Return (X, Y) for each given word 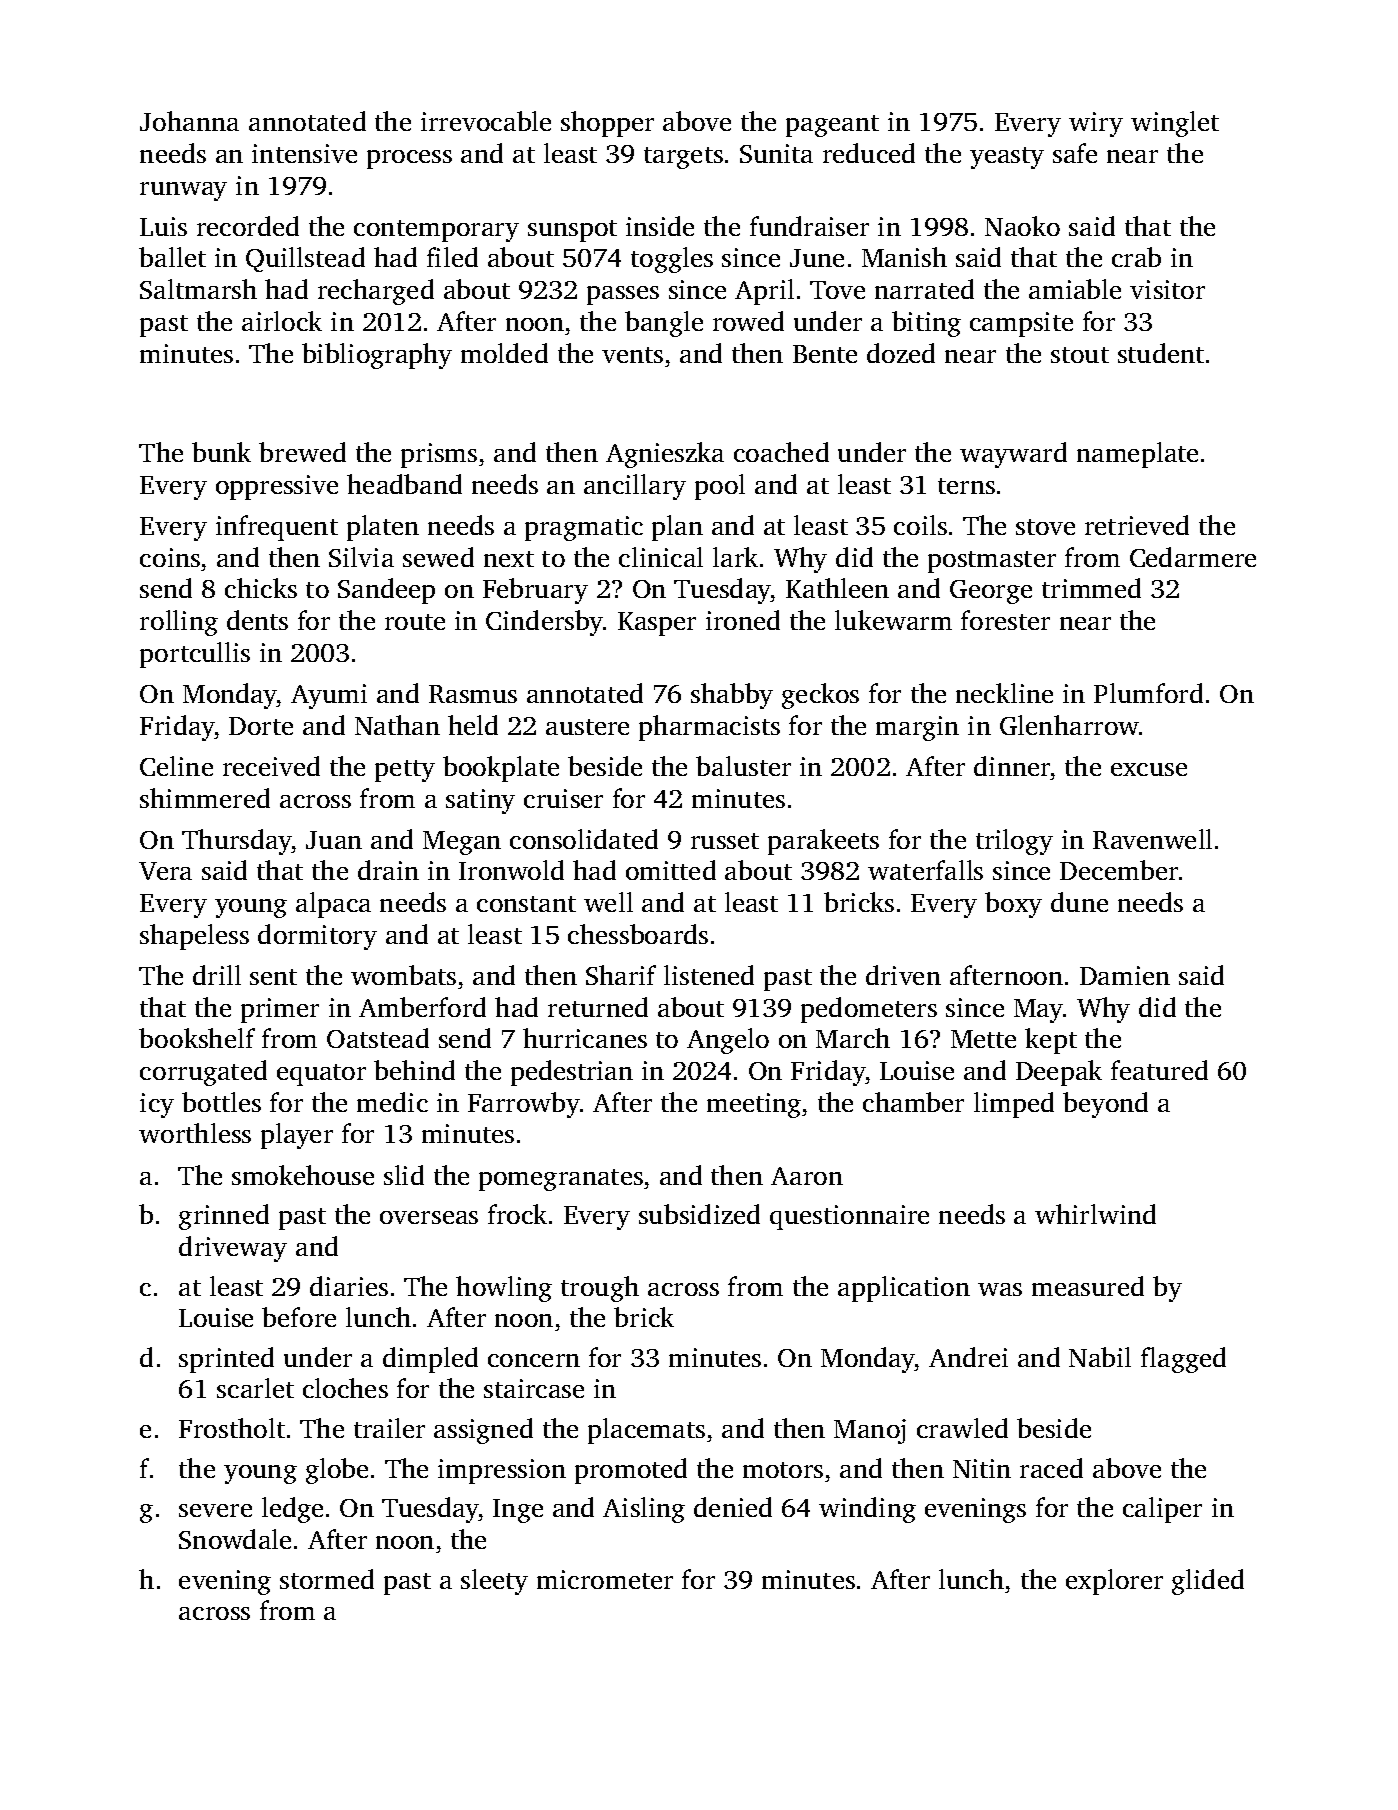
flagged (1183, 1360)
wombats (403, 975)
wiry (1096, 124)
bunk (221, 452)
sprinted (226, 1360)
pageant (832, 126)
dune (1079, 902)
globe (337, 1471)
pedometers (869, 1010)
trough (600, 1289)
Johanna (189, 121)
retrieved (1137, 525)
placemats (646, 1431)
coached (781, 452)
